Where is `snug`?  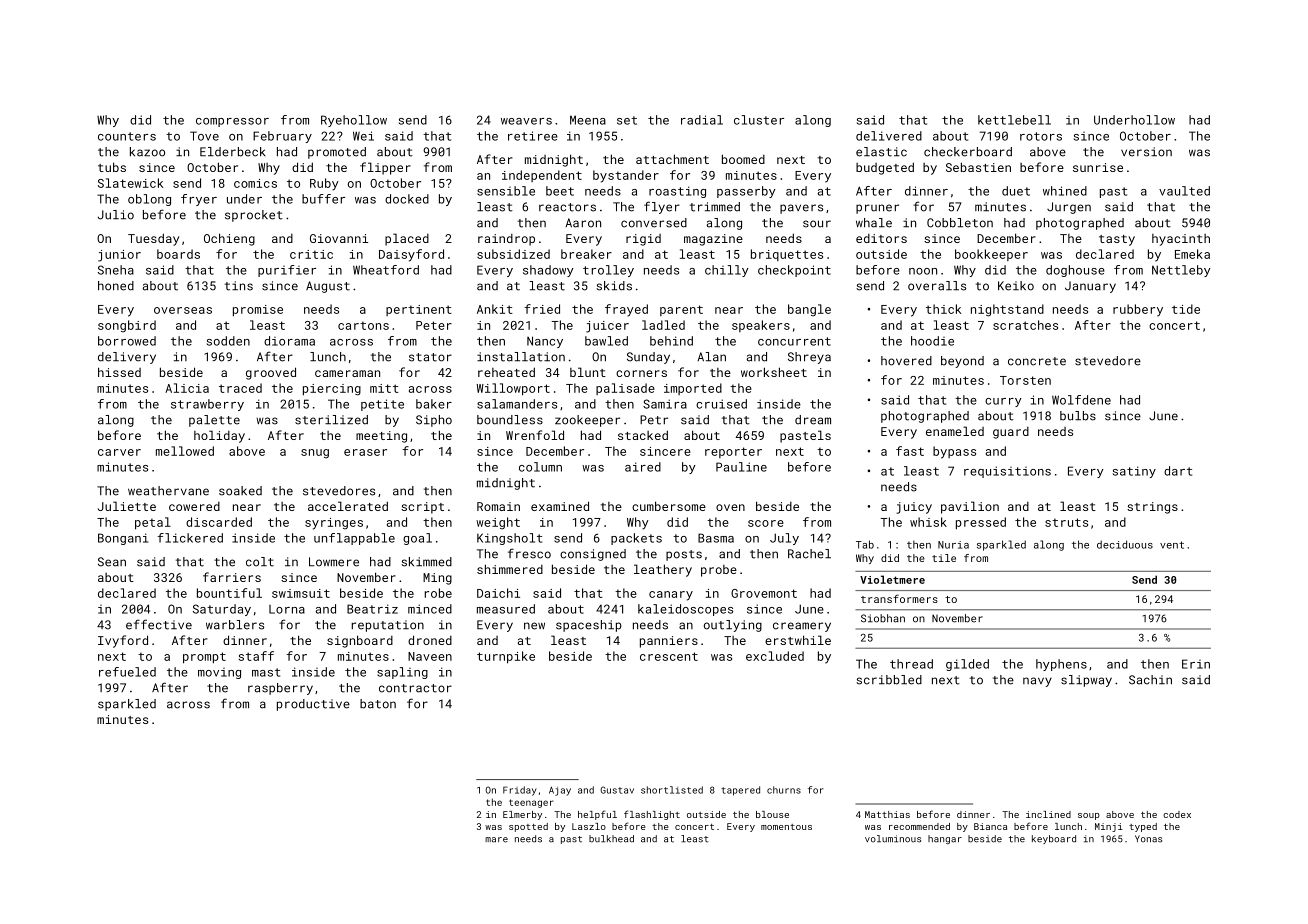
snug is located at coordinates (315, 454).
